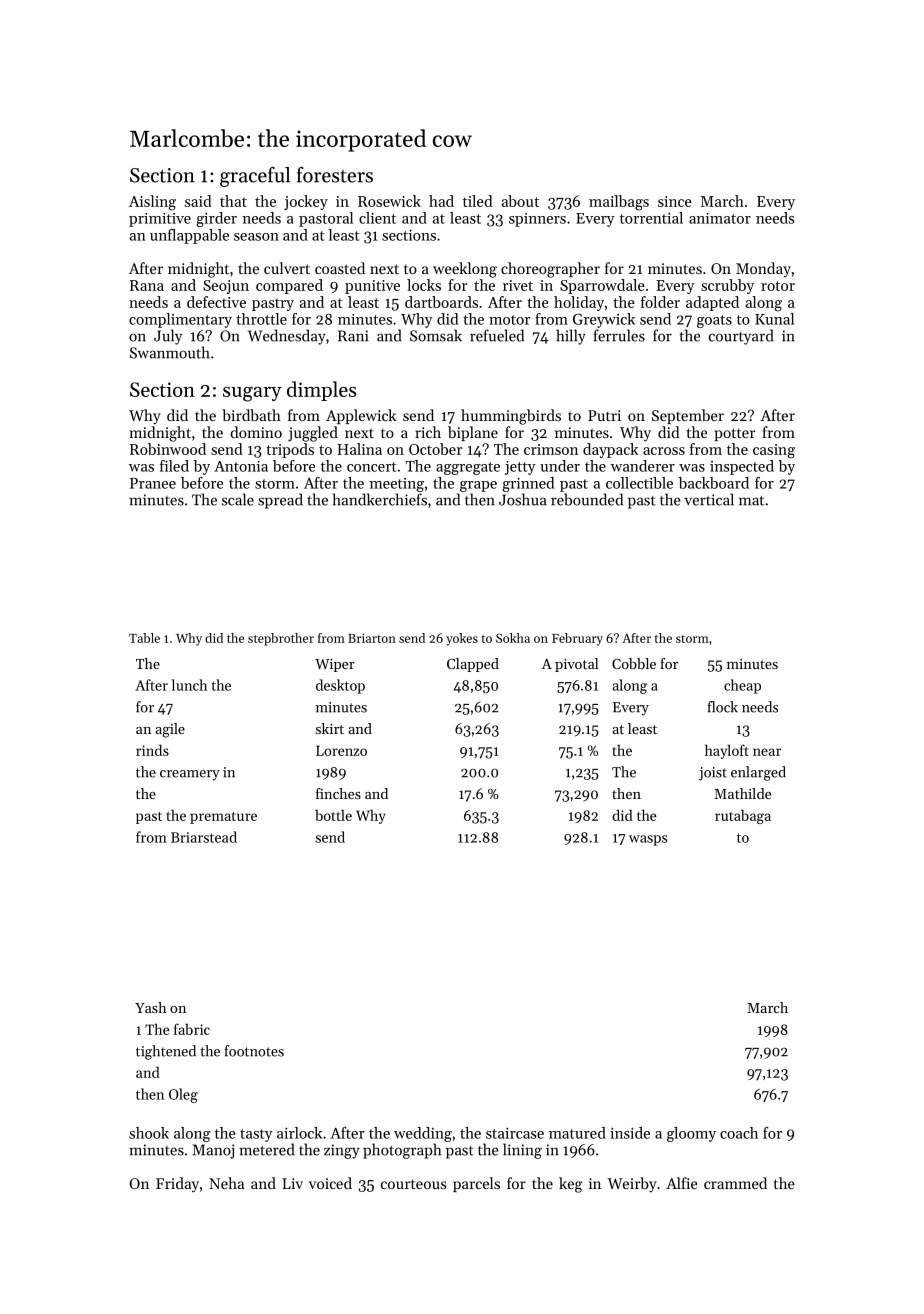 The image size is (924, 1314). What do you see at coordinates (462, 639) in the screenshot?
I see `yokes` at bounding box center [462, 639].
